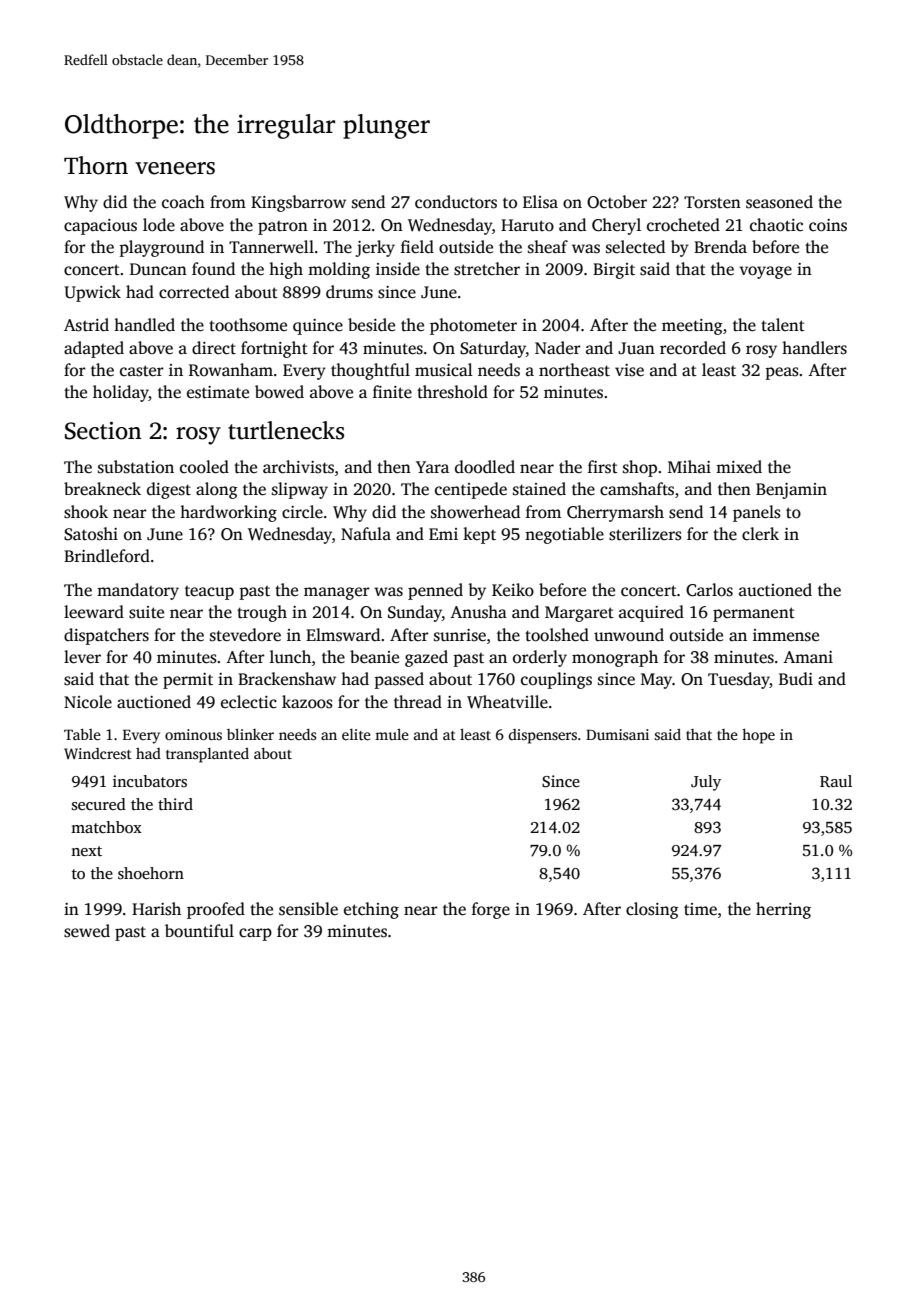 The image size is (924, 1308). What do you see at coordinates (456, 202) in the screenshot?
I see `conductors` at bounding box center [456, 202].
